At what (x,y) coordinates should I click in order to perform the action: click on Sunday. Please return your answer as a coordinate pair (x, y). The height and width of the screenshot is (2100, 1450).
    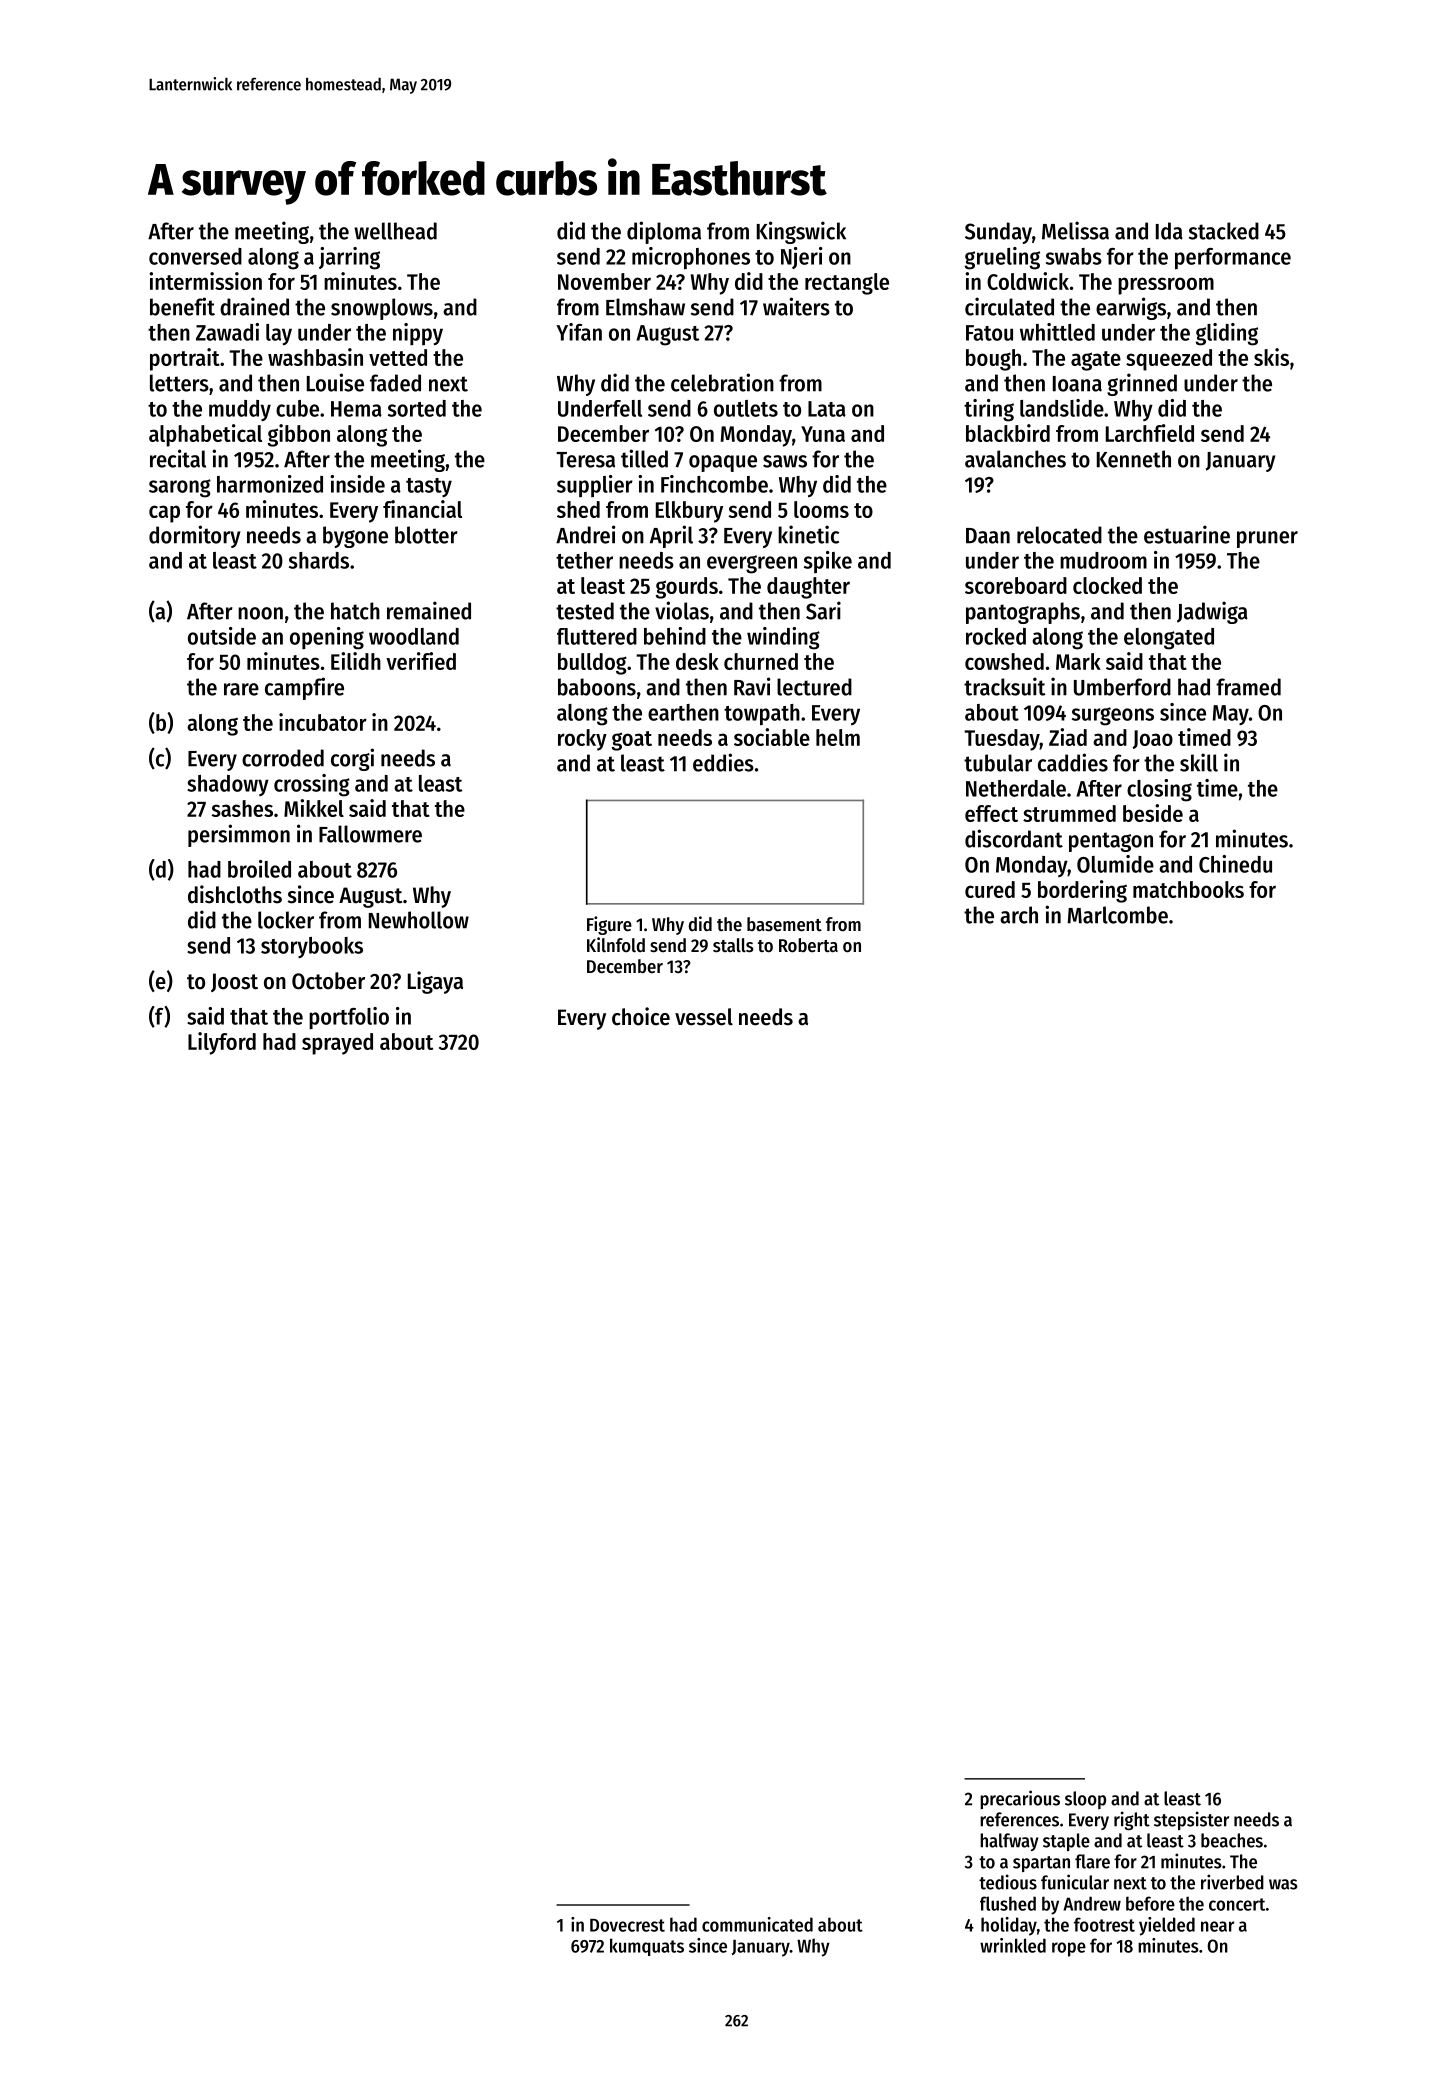
    Looking at the image, I should click on (998, 233).
